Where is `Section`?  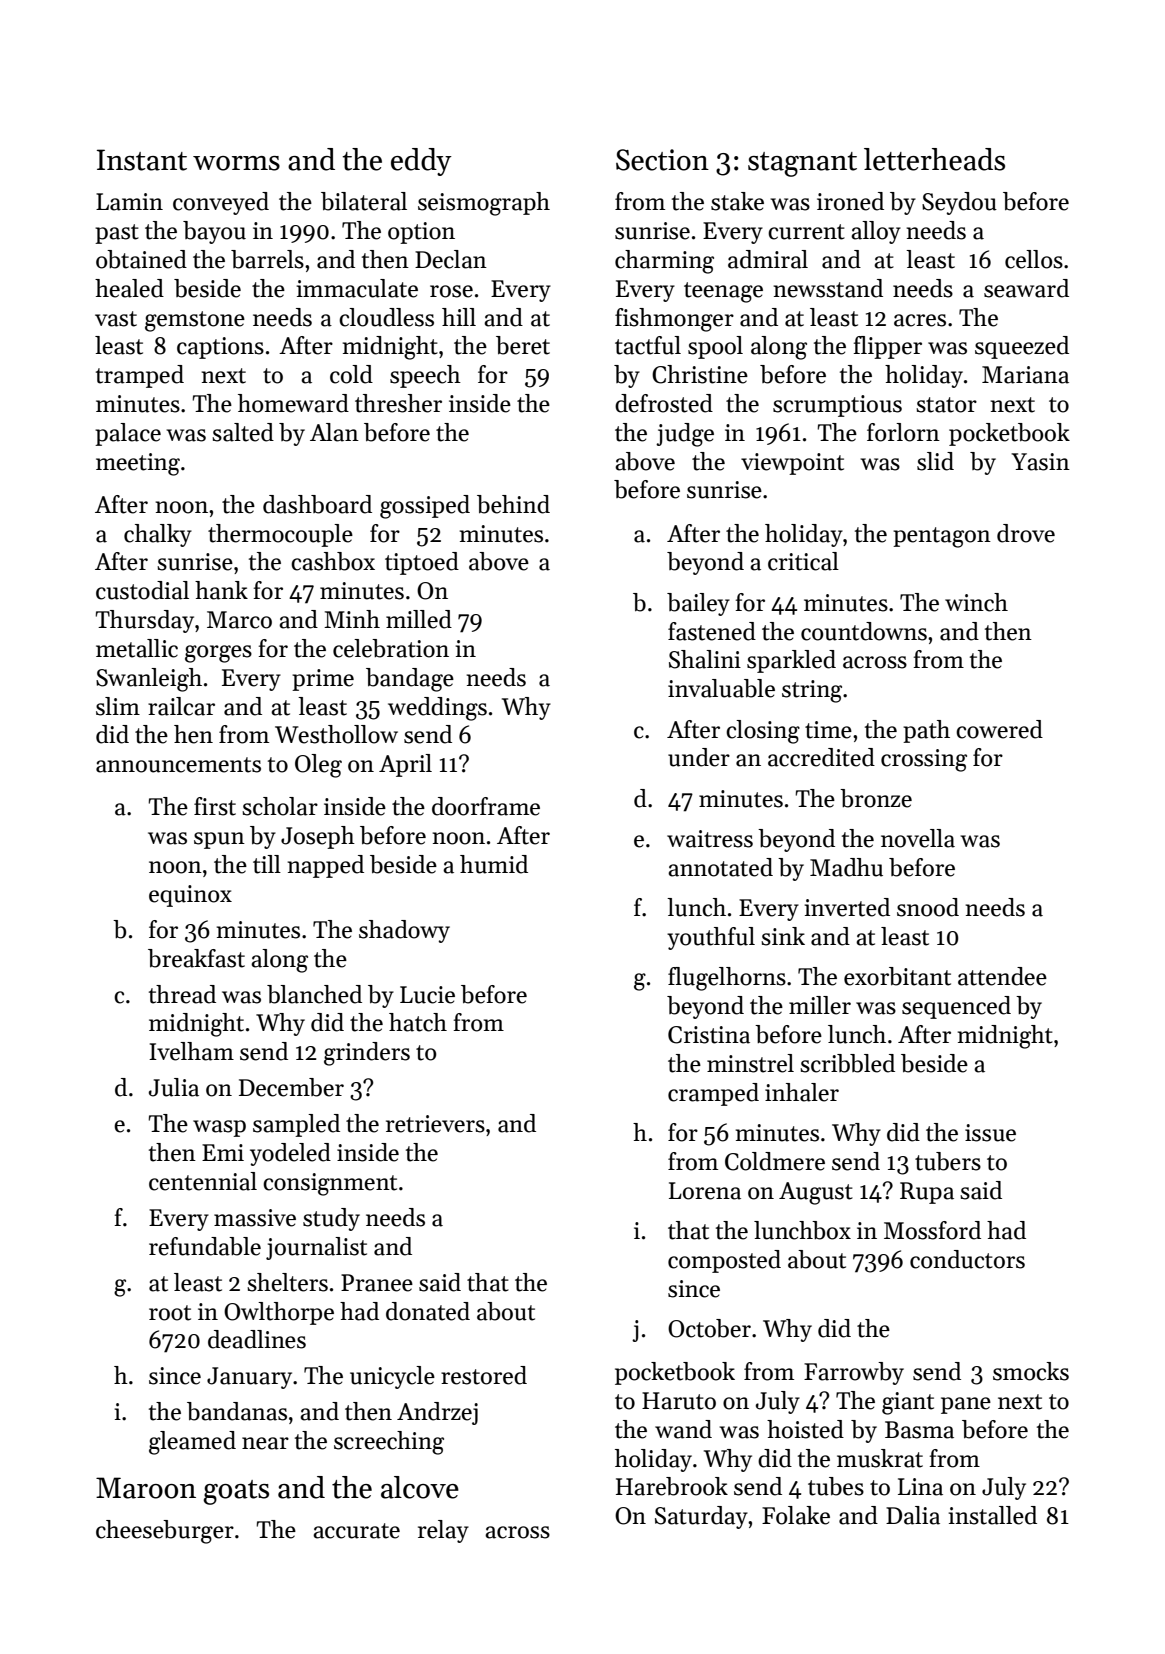
Section is located at coordinates (662, 160).
